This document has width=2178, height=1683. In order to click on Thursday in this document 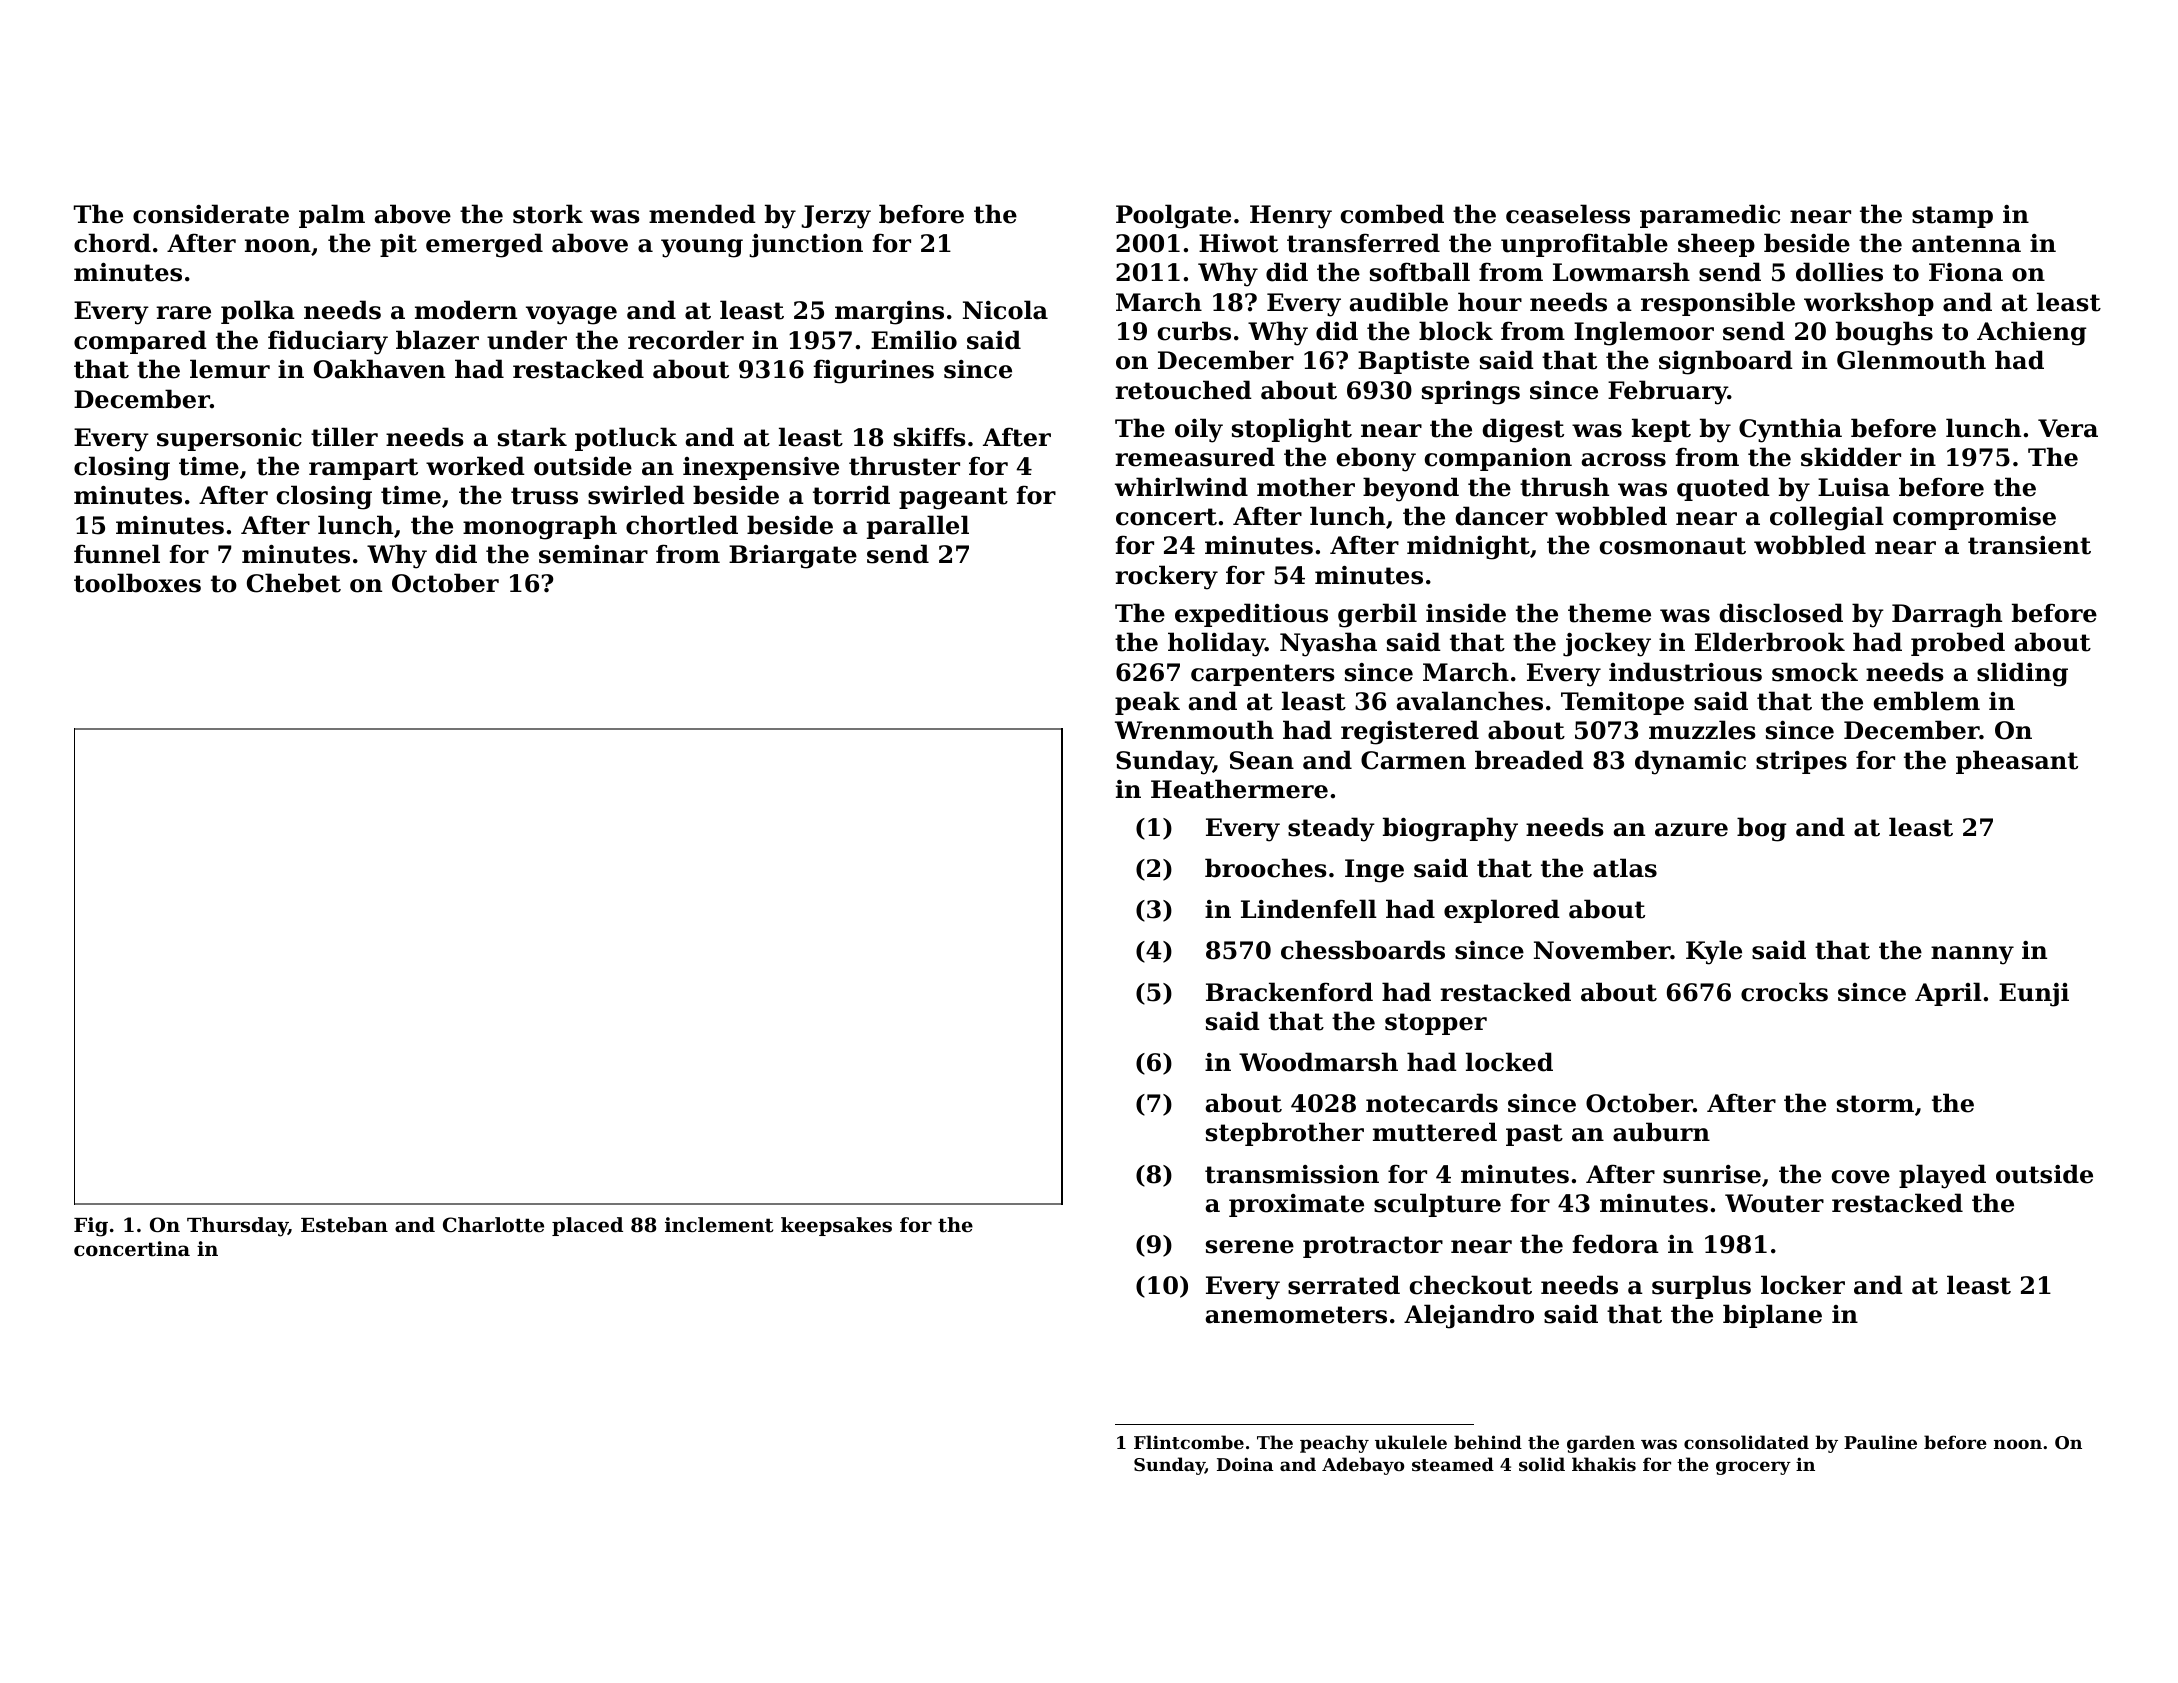, I will do `click(237, 1227)`.
